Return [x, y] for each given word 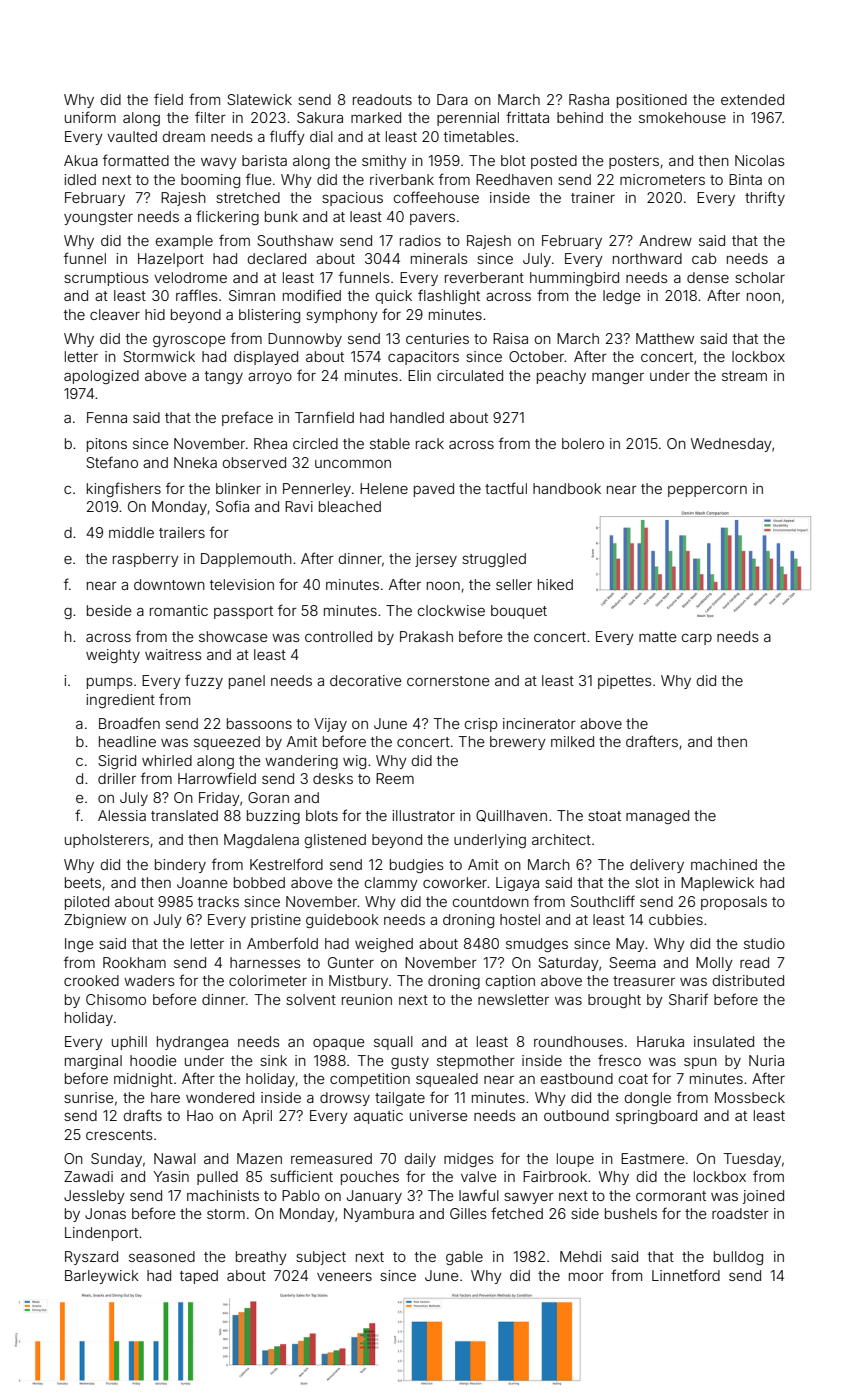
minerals [439, 258]
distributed [748, 980]
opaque [339, 1044]
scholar [760, 277]
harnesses [265, 962]
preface [247, 418]
